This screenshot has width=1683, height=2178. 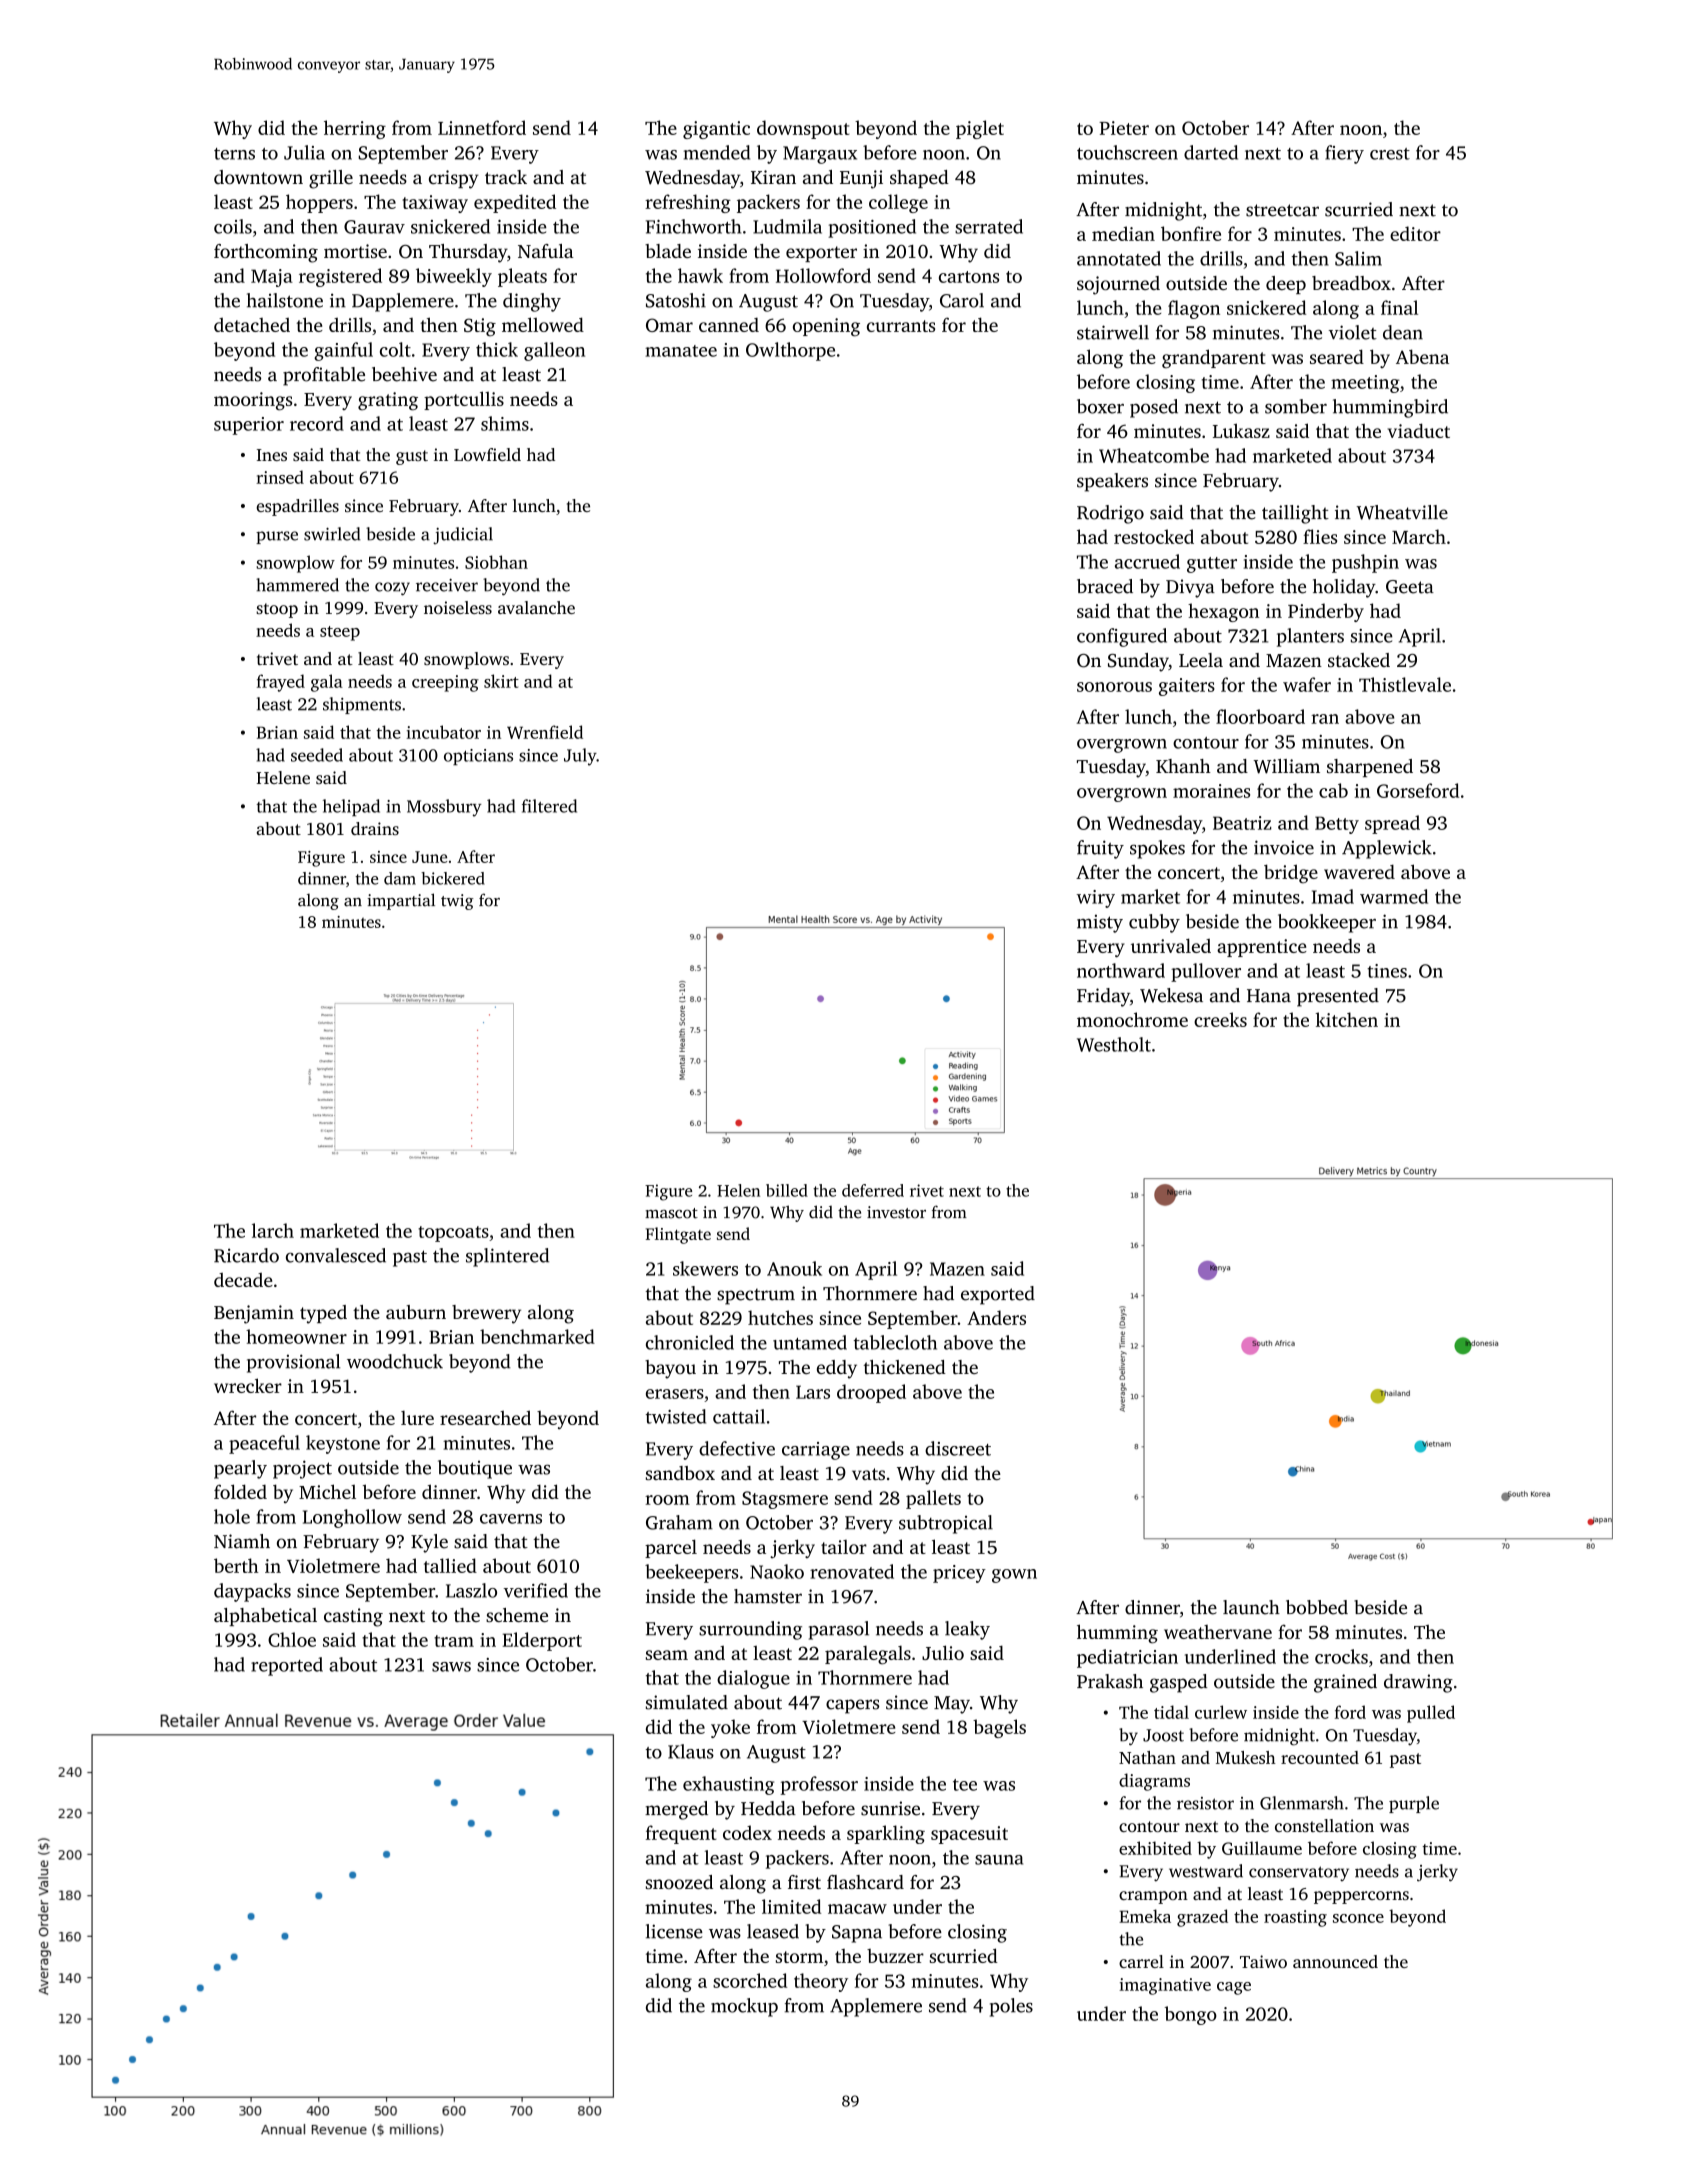 I want to click on apprentice, so click(x=1262, y=948).
